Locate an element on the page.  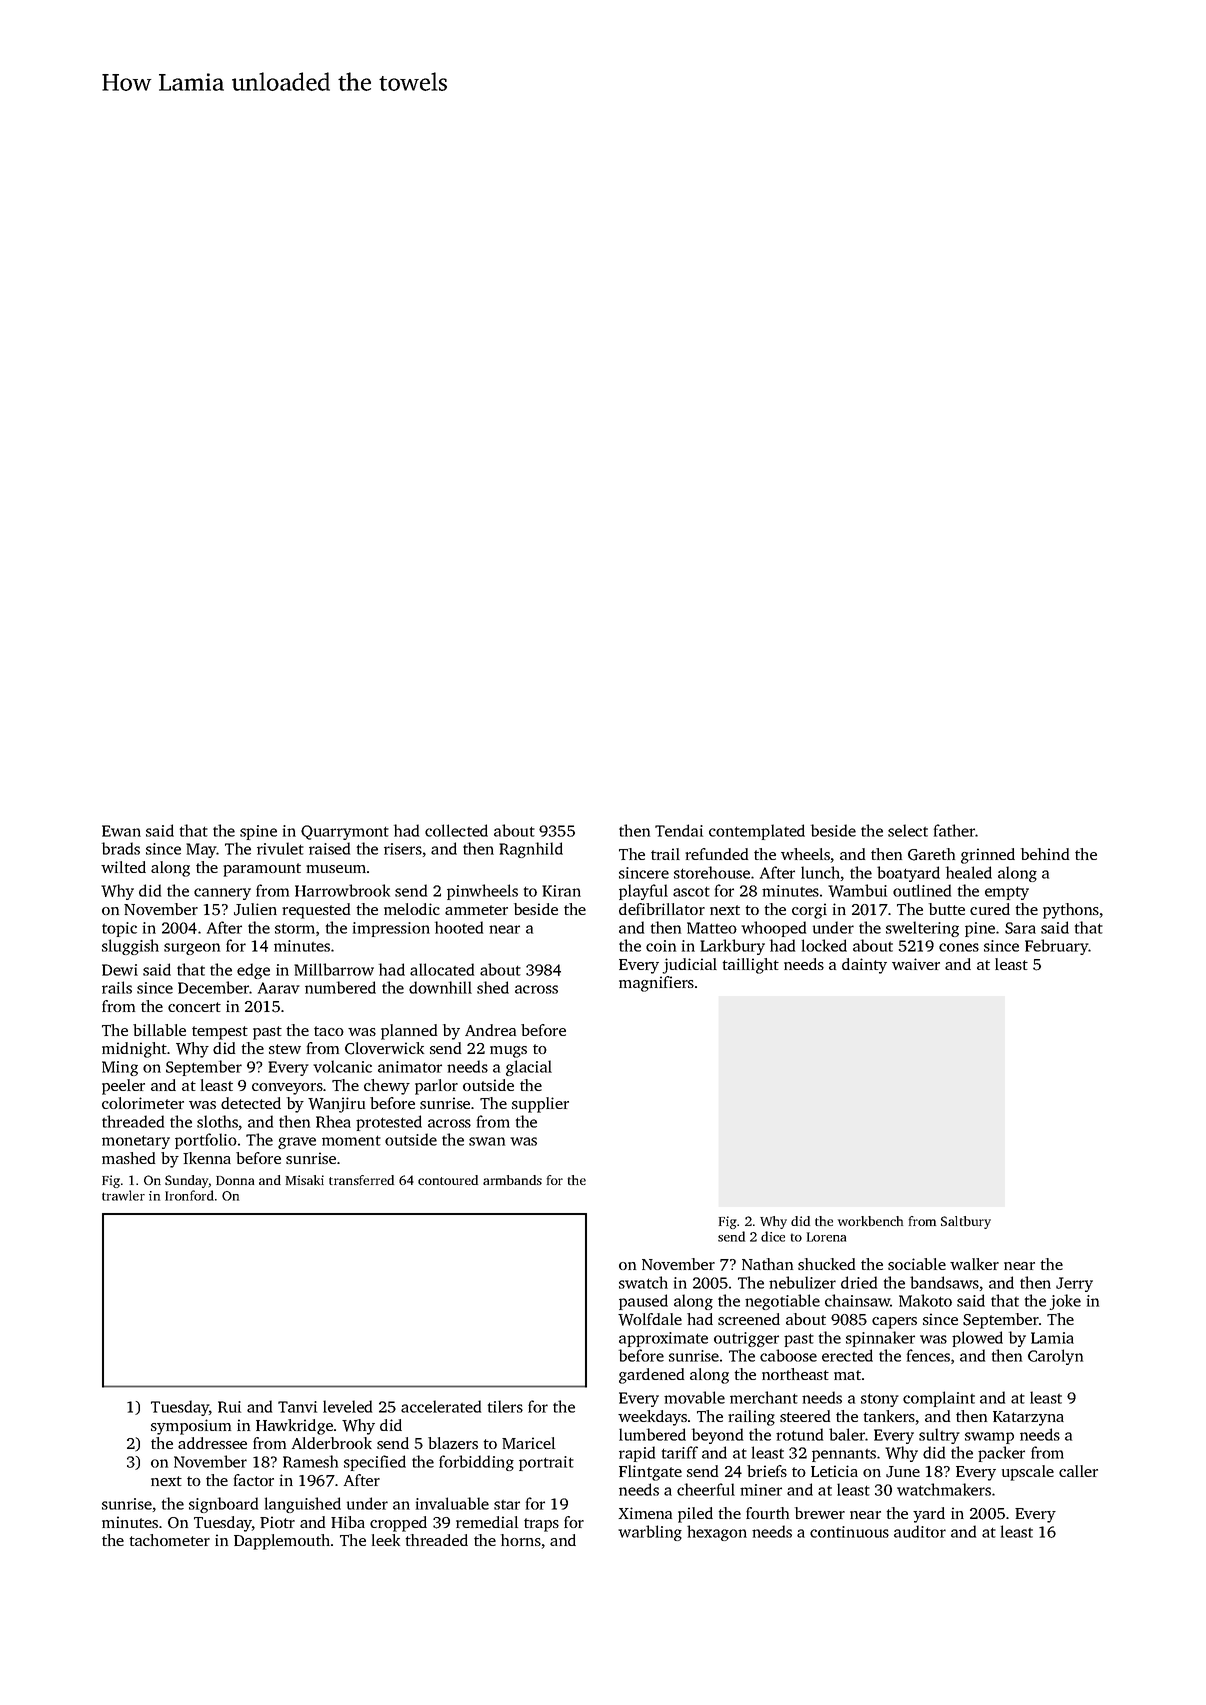
protested is located at coordinates (389, 1123).
